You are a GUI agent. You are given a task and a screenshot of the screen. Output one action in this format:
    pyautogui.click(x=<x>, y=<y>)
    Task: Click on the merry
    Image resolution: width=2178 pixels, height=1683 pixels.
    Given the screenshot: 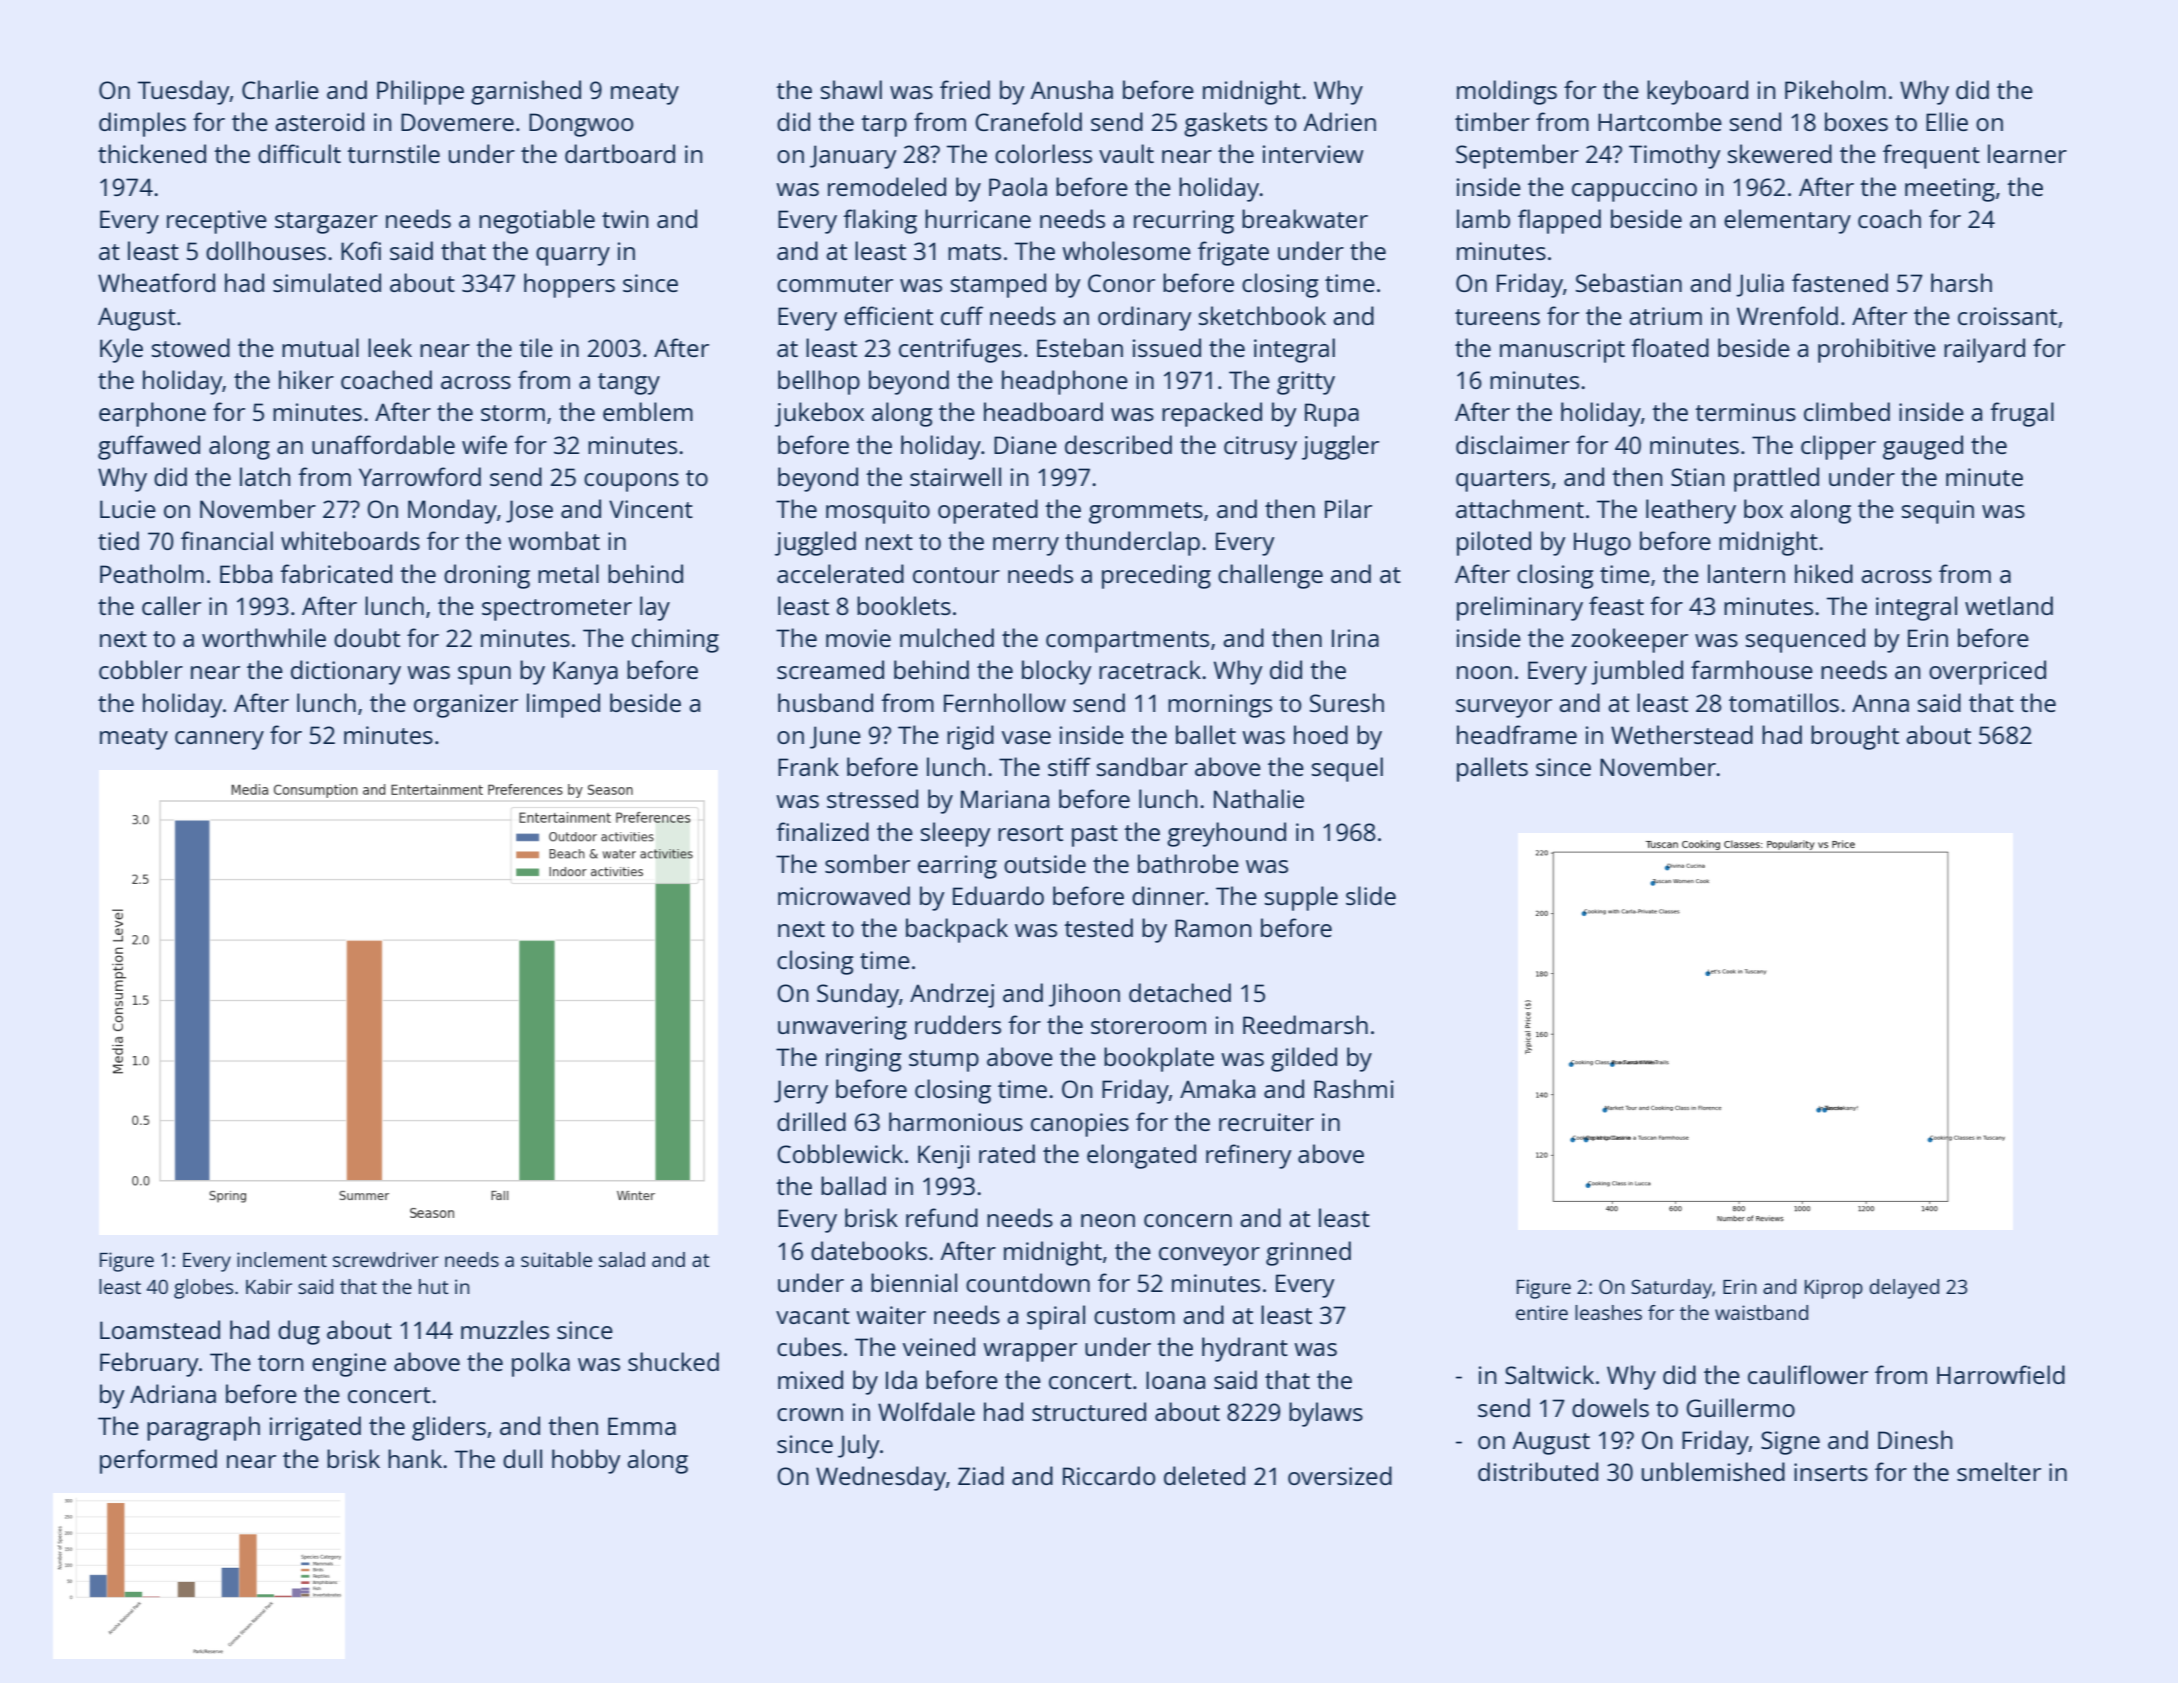 What is the action you would take?
    pyautogui.click(x=1026, y=546)
